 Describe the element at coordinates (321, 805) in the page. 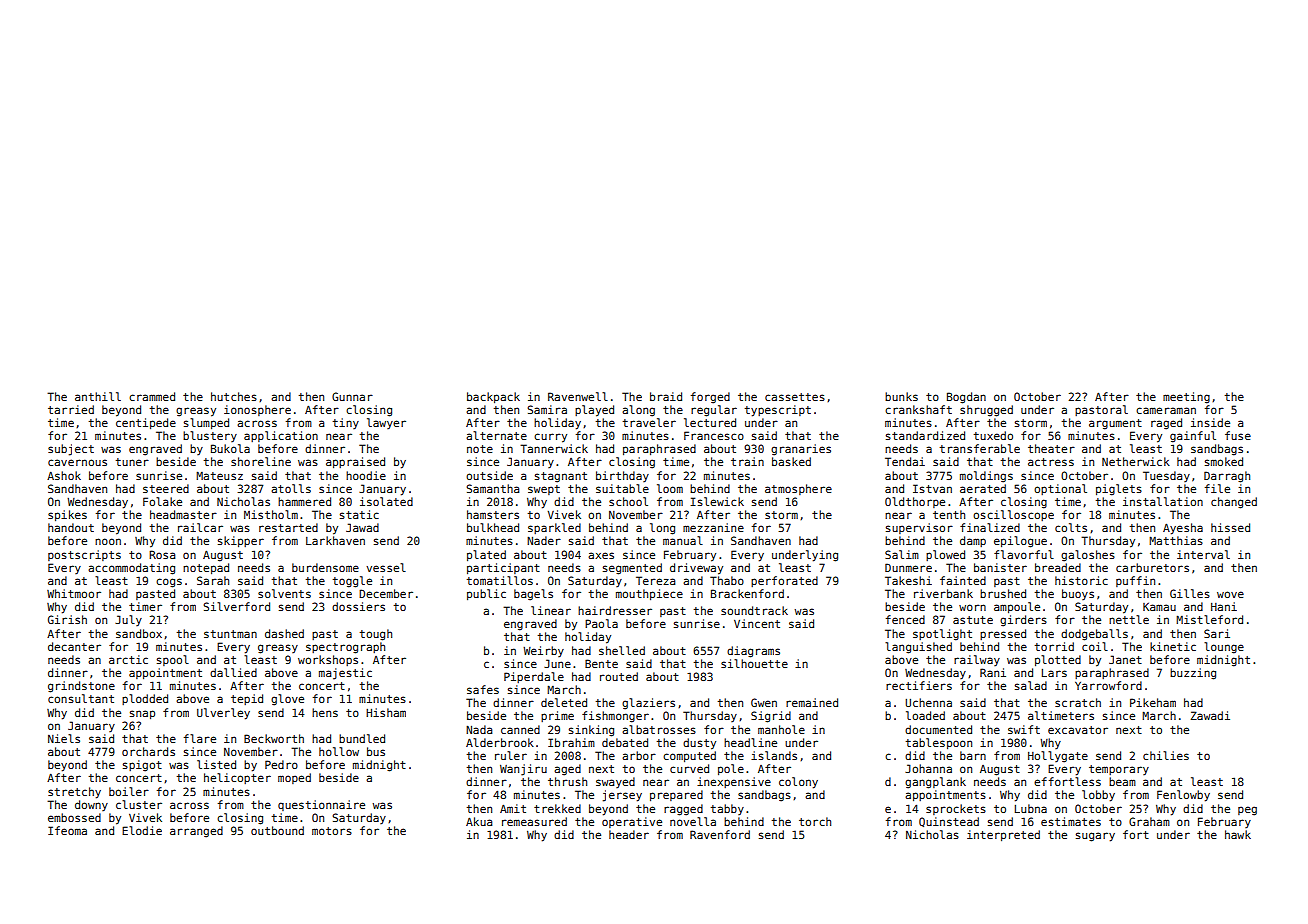

I see `questionnaire` at that location.
